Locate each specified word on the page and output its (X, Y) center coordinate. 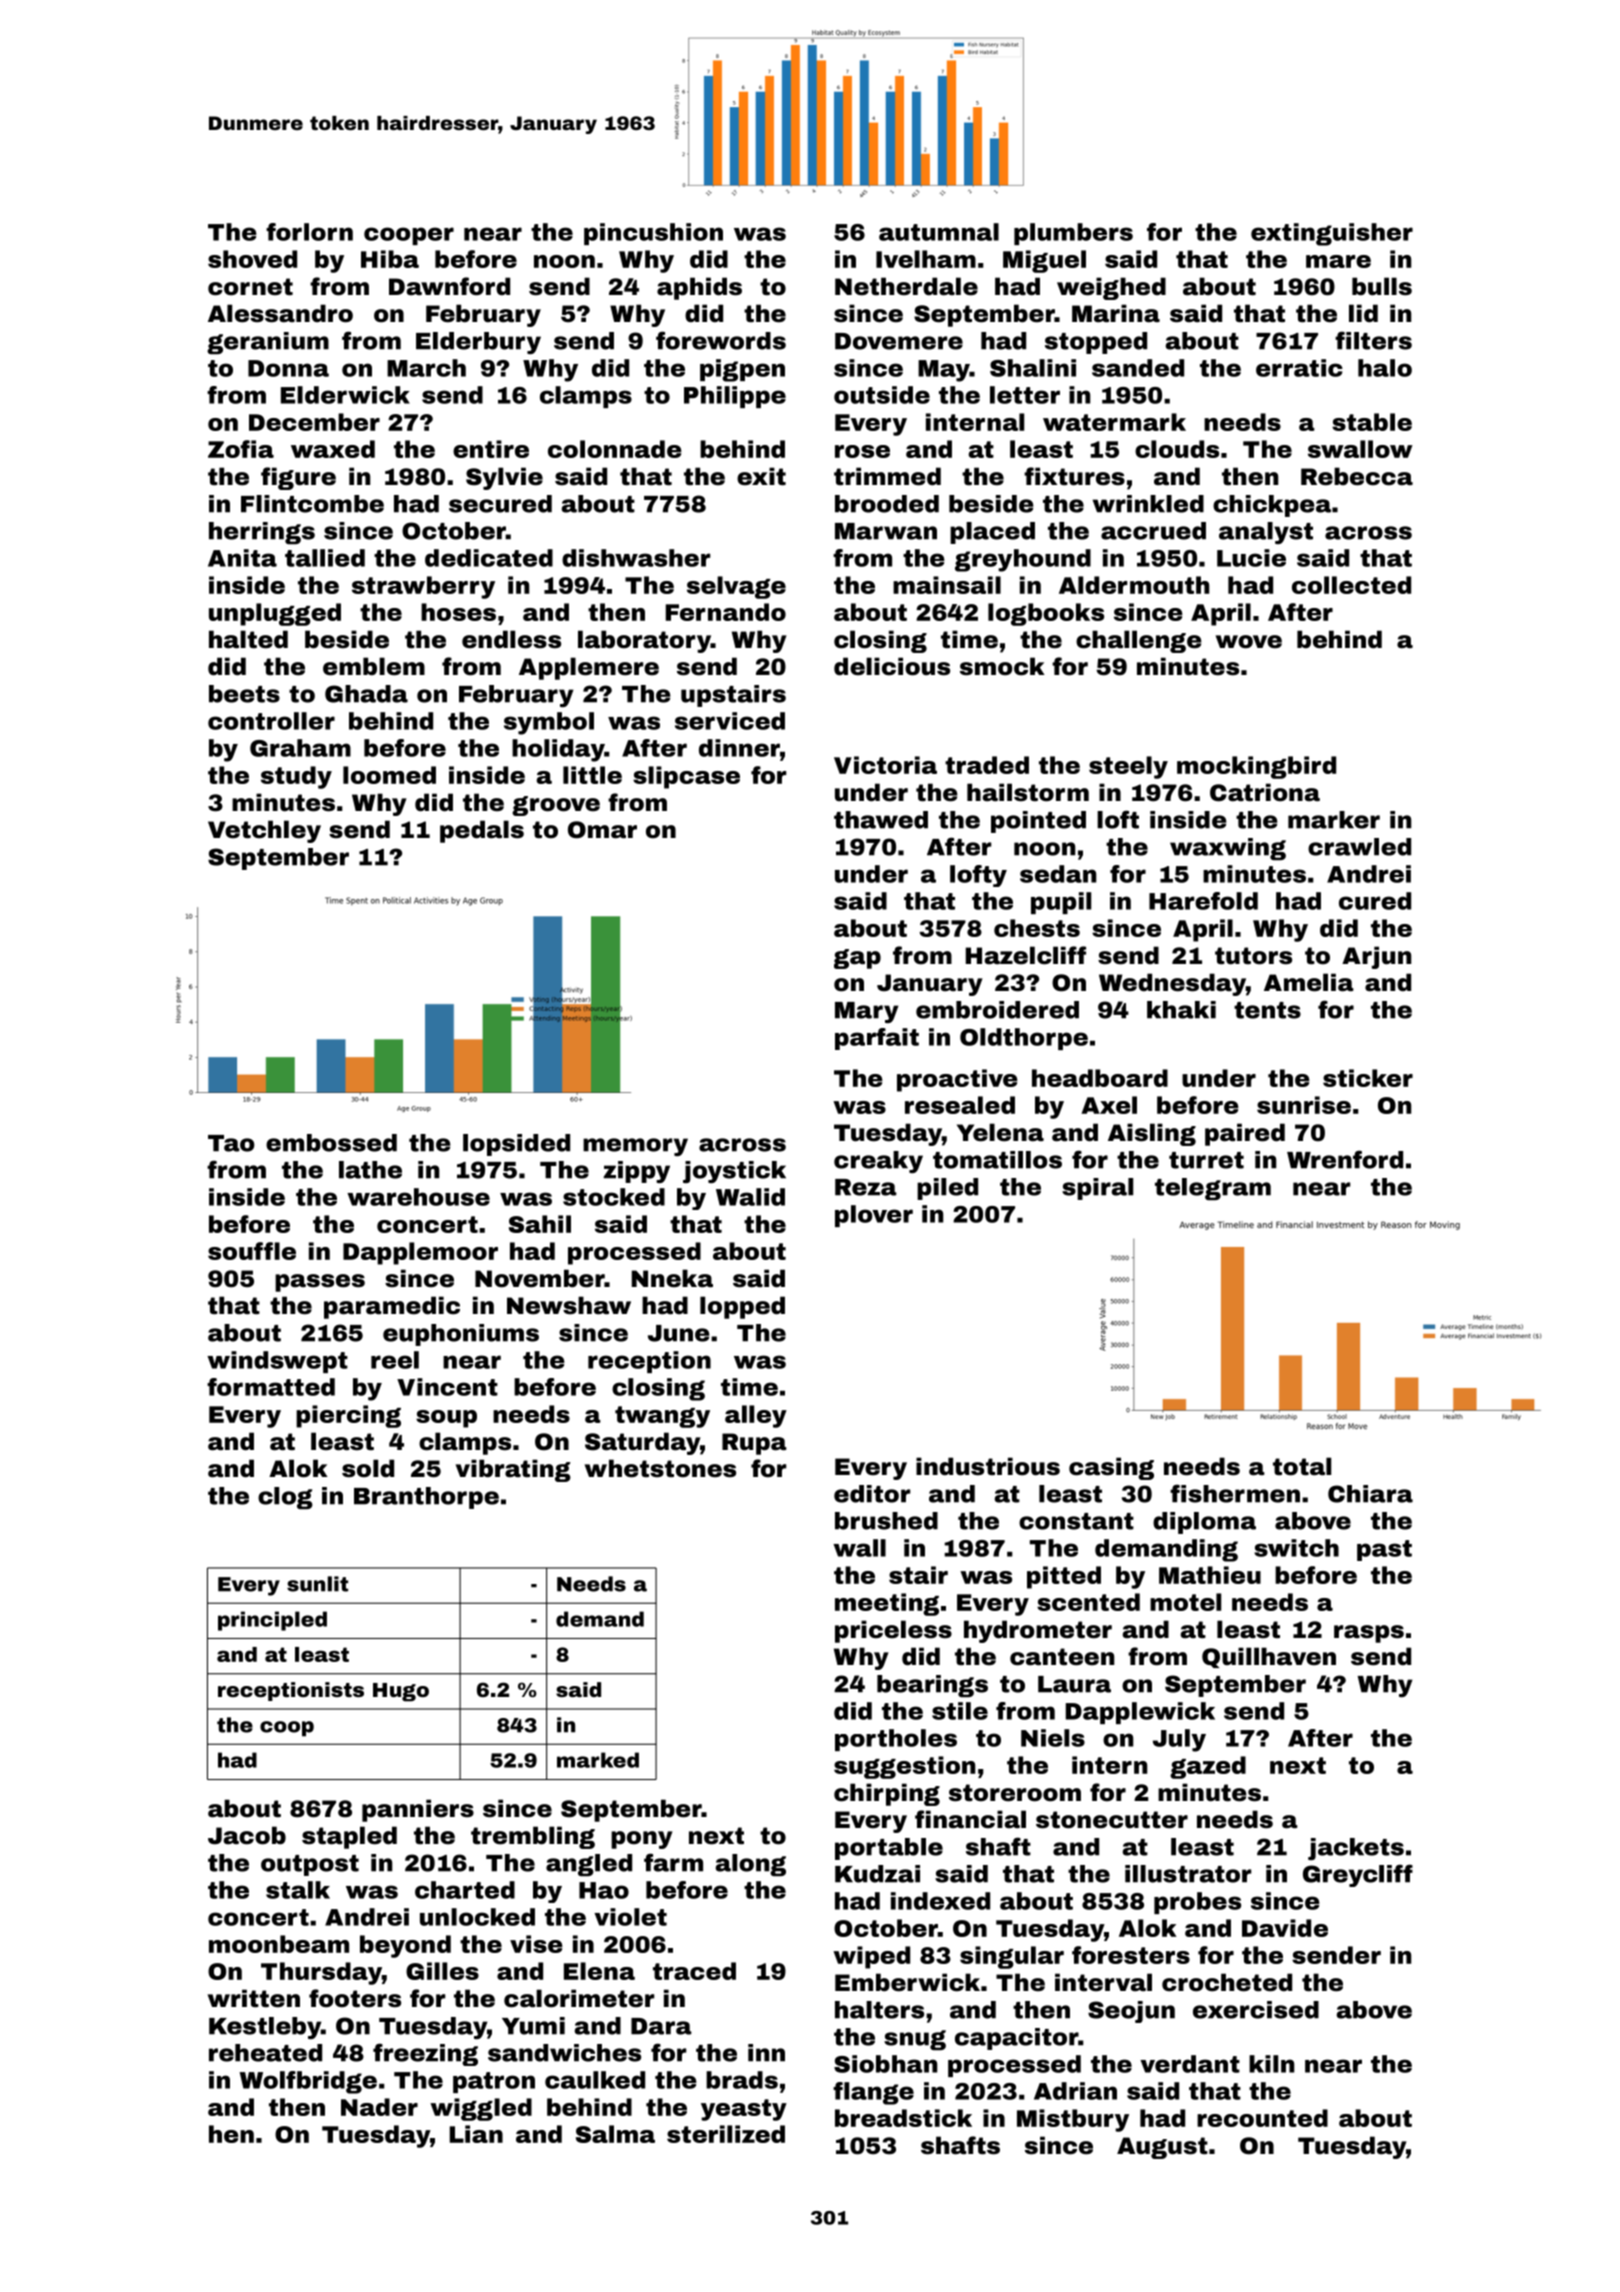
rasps (1369, 1634)
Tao (231, 1143)
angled (589, 1865)
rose (862, 451)
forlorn (309, 232)
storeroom (1015, 1793)
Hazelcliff (1026, 955)
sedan (1058, 874)
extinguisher (1332, 234)
